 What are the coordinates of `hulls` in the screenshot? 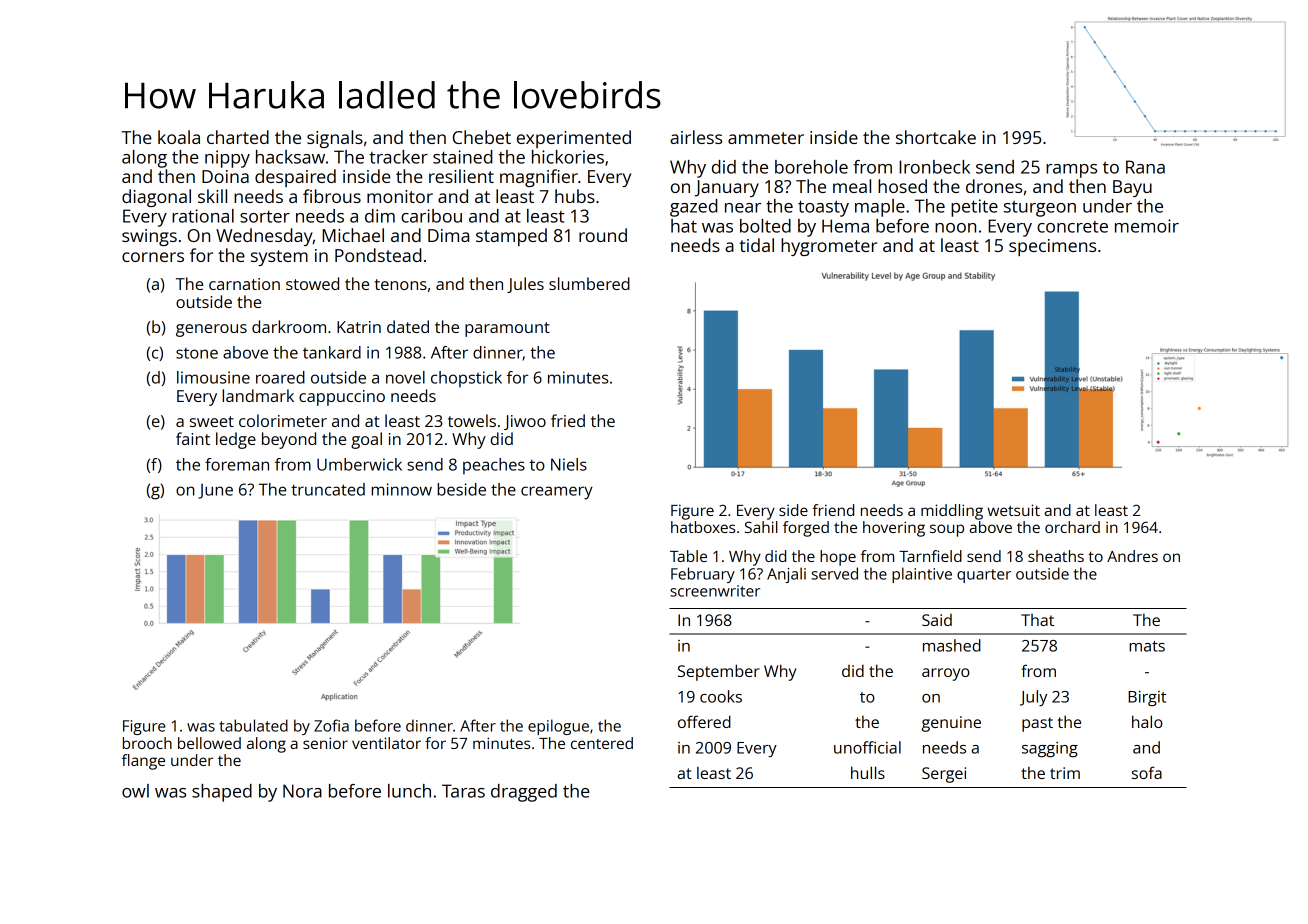 It's located at (868, 772).
